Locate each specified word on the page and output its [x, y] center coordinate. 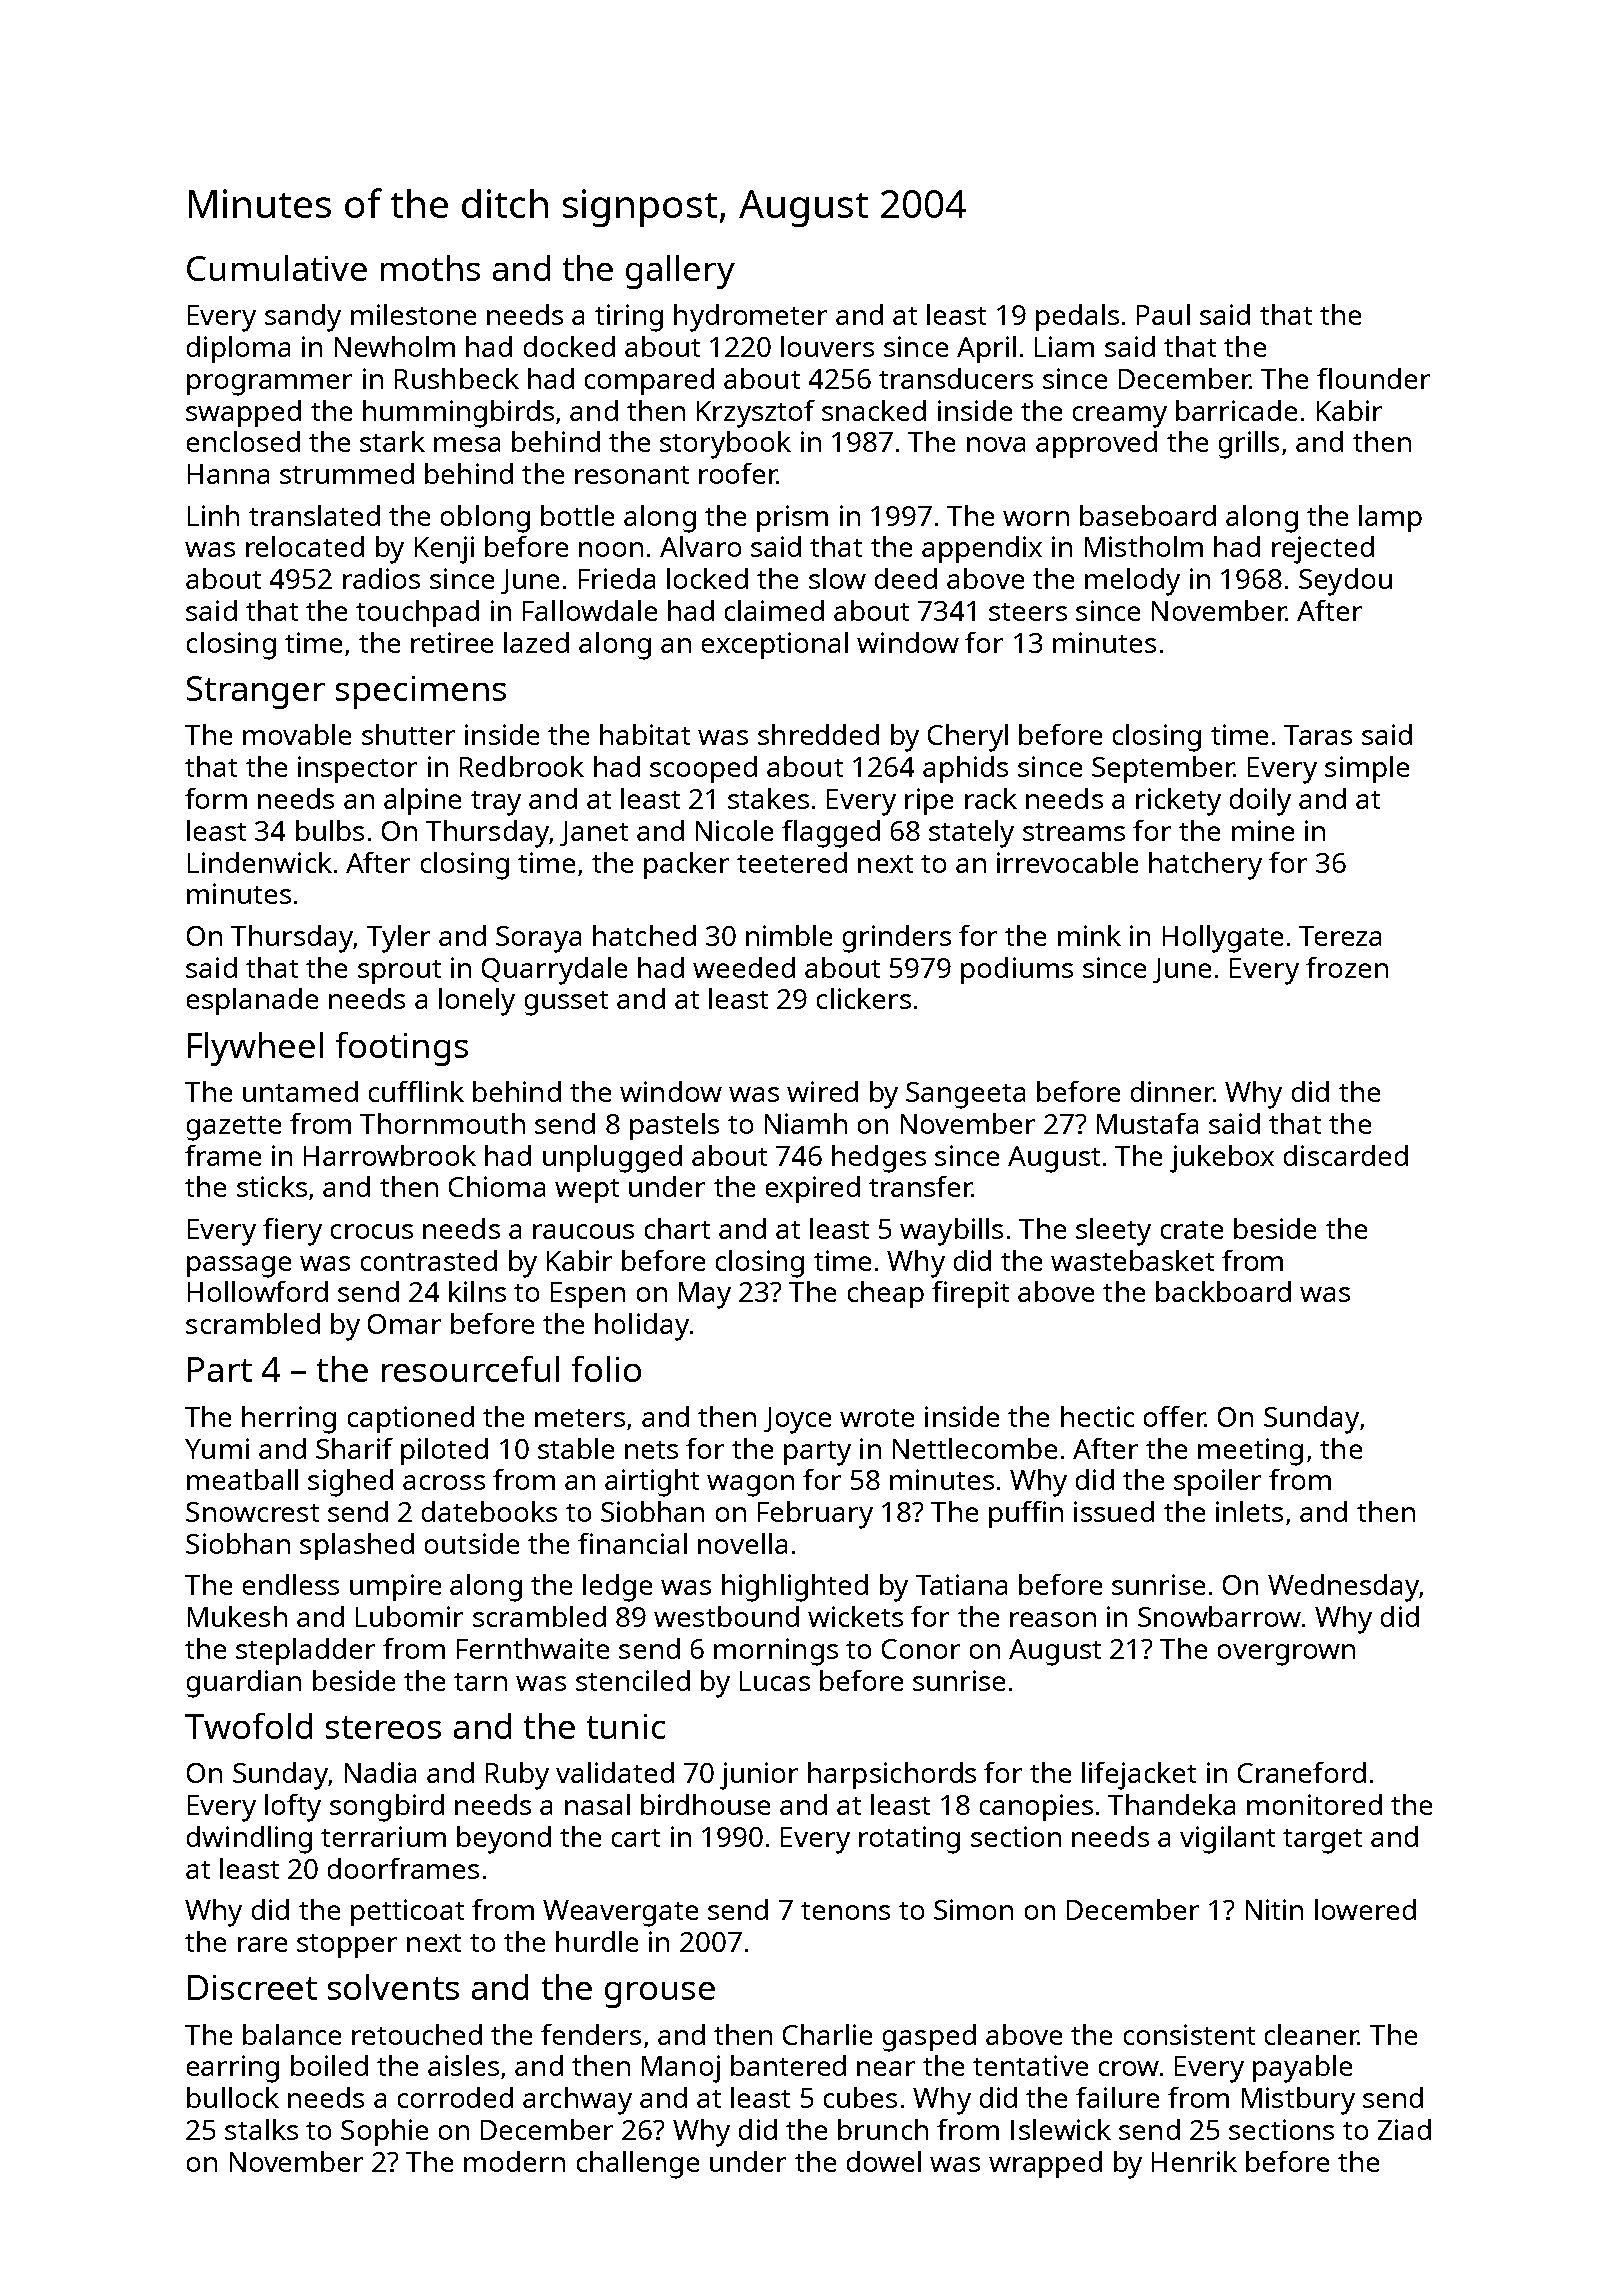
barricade [1236, 410]
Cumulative [277, 268]
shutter [408, 734]
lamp [1390, 518]
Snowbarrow [1219, 1616]
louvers [827, 346]
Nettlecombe [975, 1448]
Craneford [1302, 1772]
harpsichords [892, 1775]
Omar [404, 1324]
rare [262, 1944]
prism [792, 518]
